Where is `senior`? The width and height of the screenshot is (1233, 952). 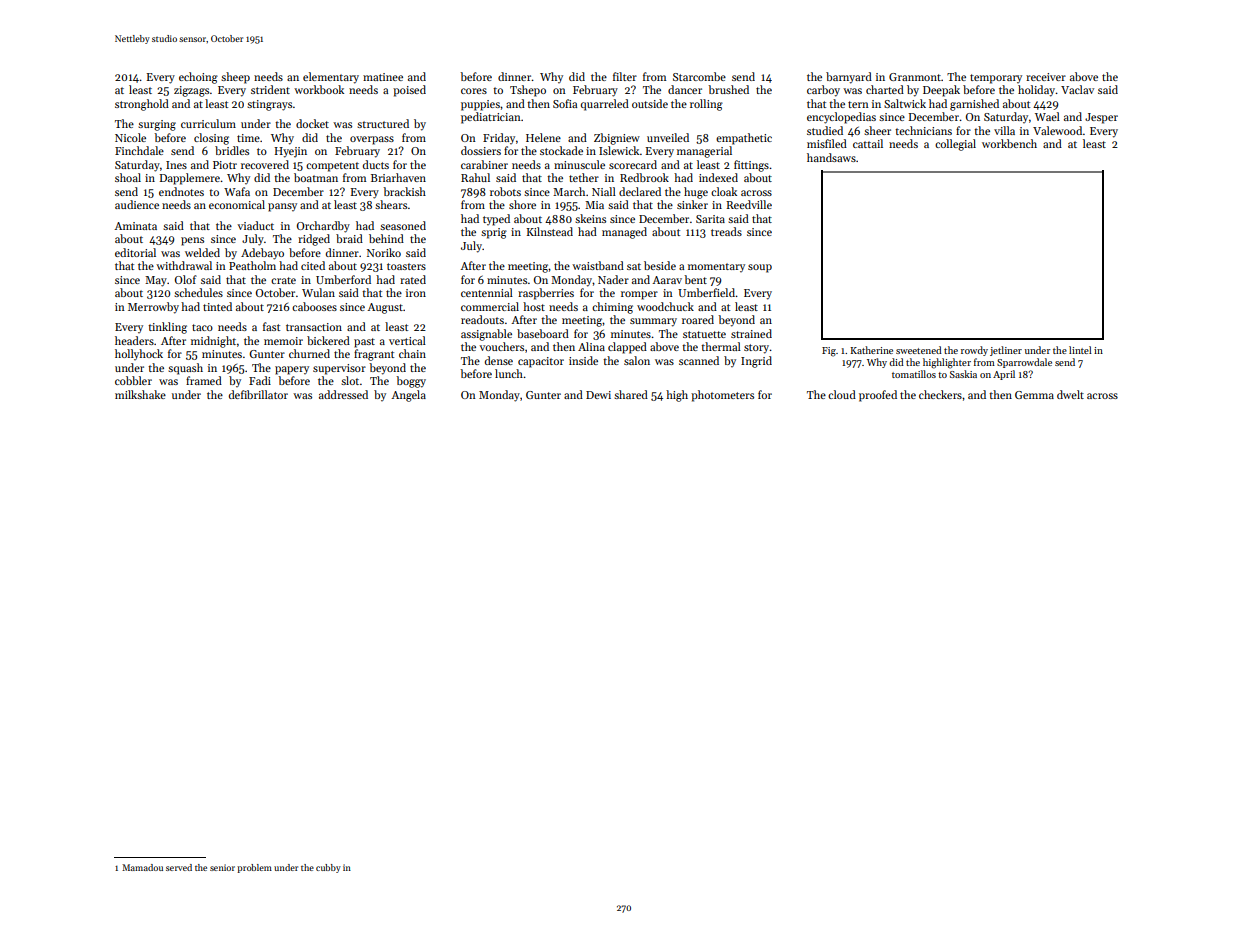 senior is located at coordinates (222, 867).
